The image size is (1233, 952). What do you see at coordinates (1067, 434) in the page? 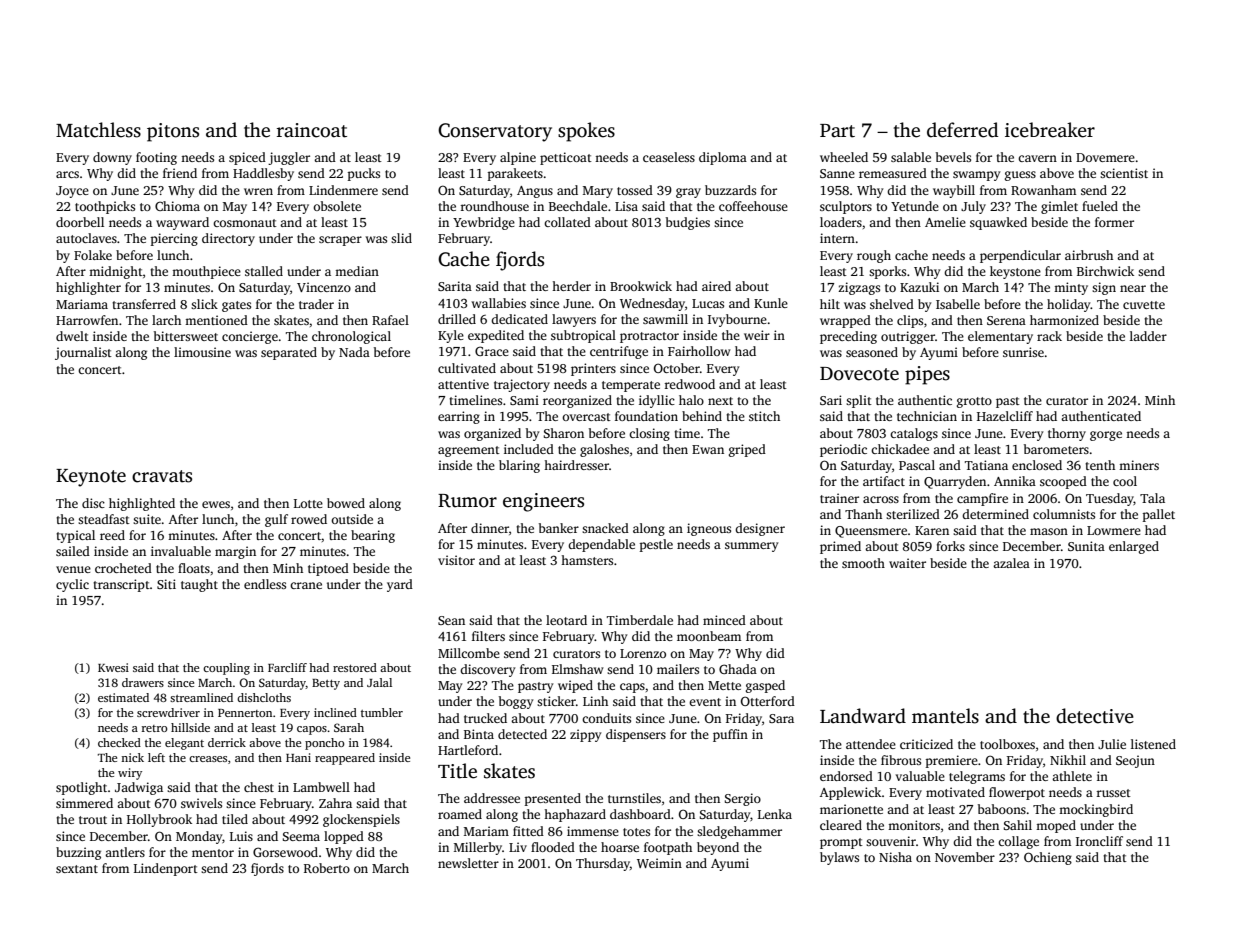
I see `thorny` at bounding box center [1067, 434].
